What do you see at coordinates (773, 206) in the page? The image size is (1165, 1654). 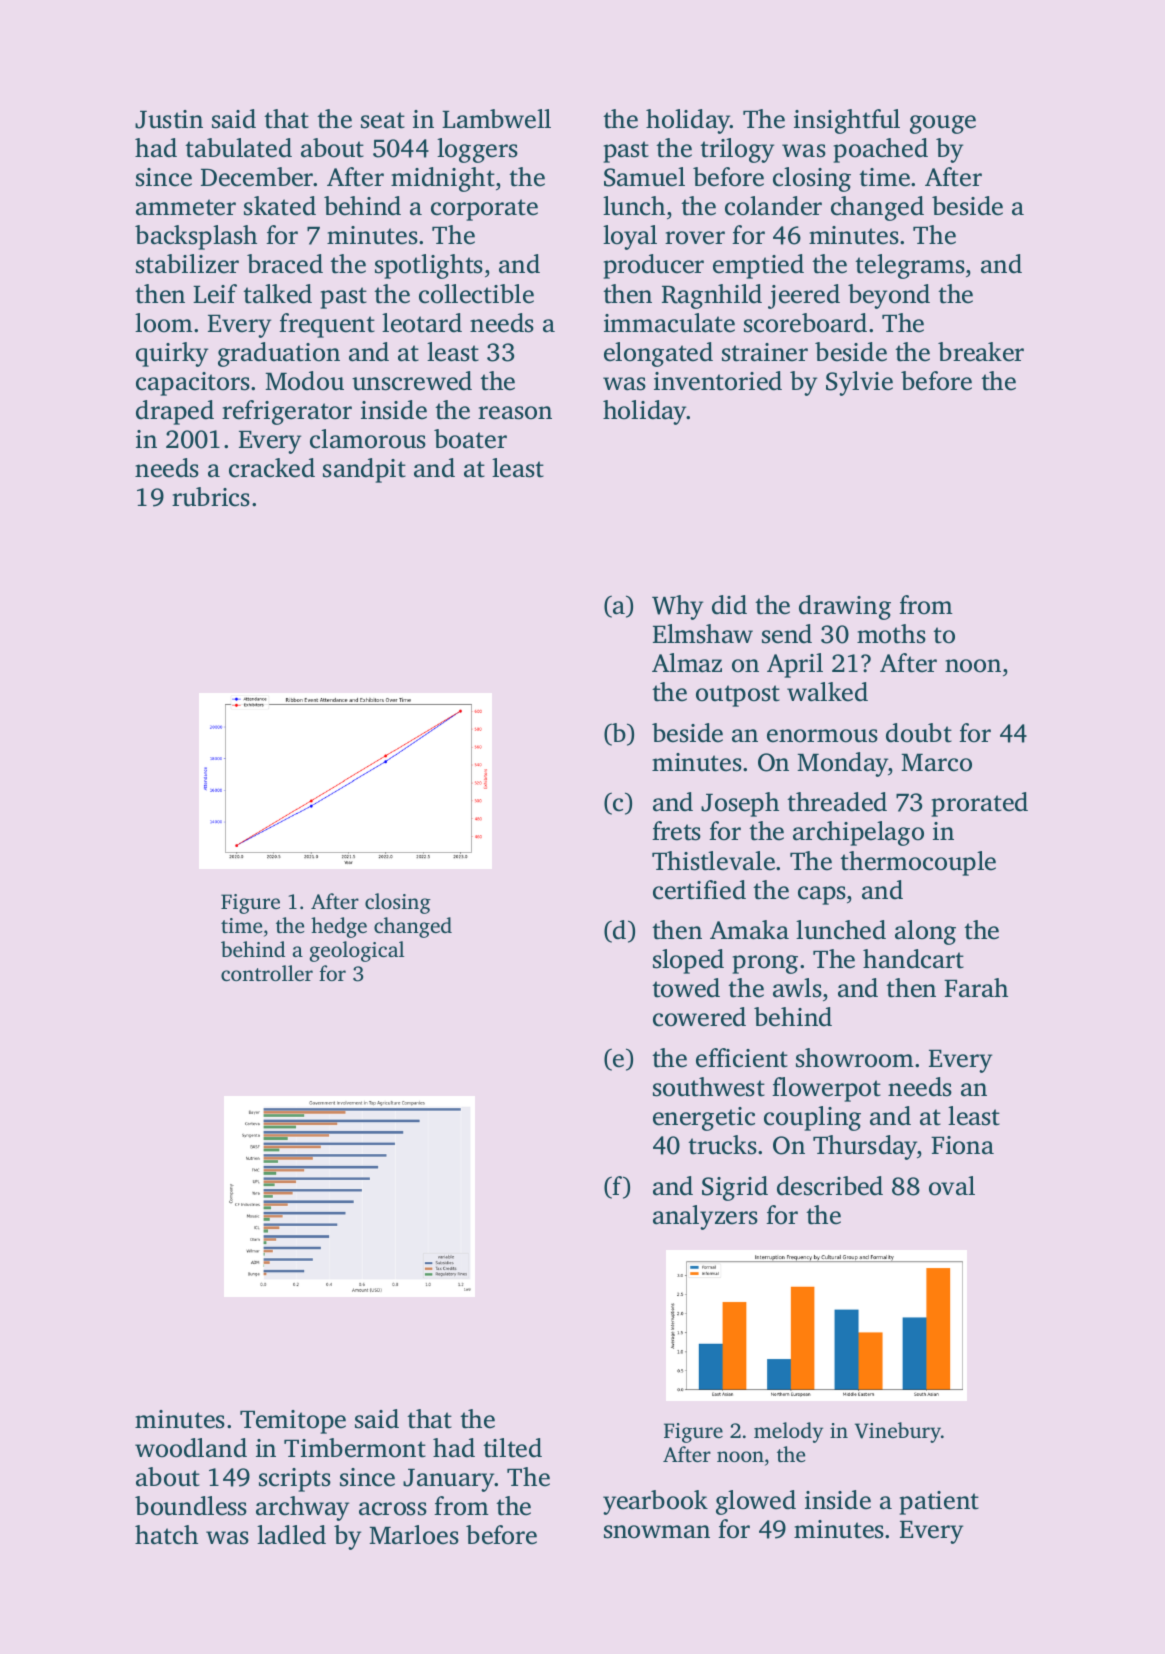 I see `colander` at bounding box center [773, 206].
